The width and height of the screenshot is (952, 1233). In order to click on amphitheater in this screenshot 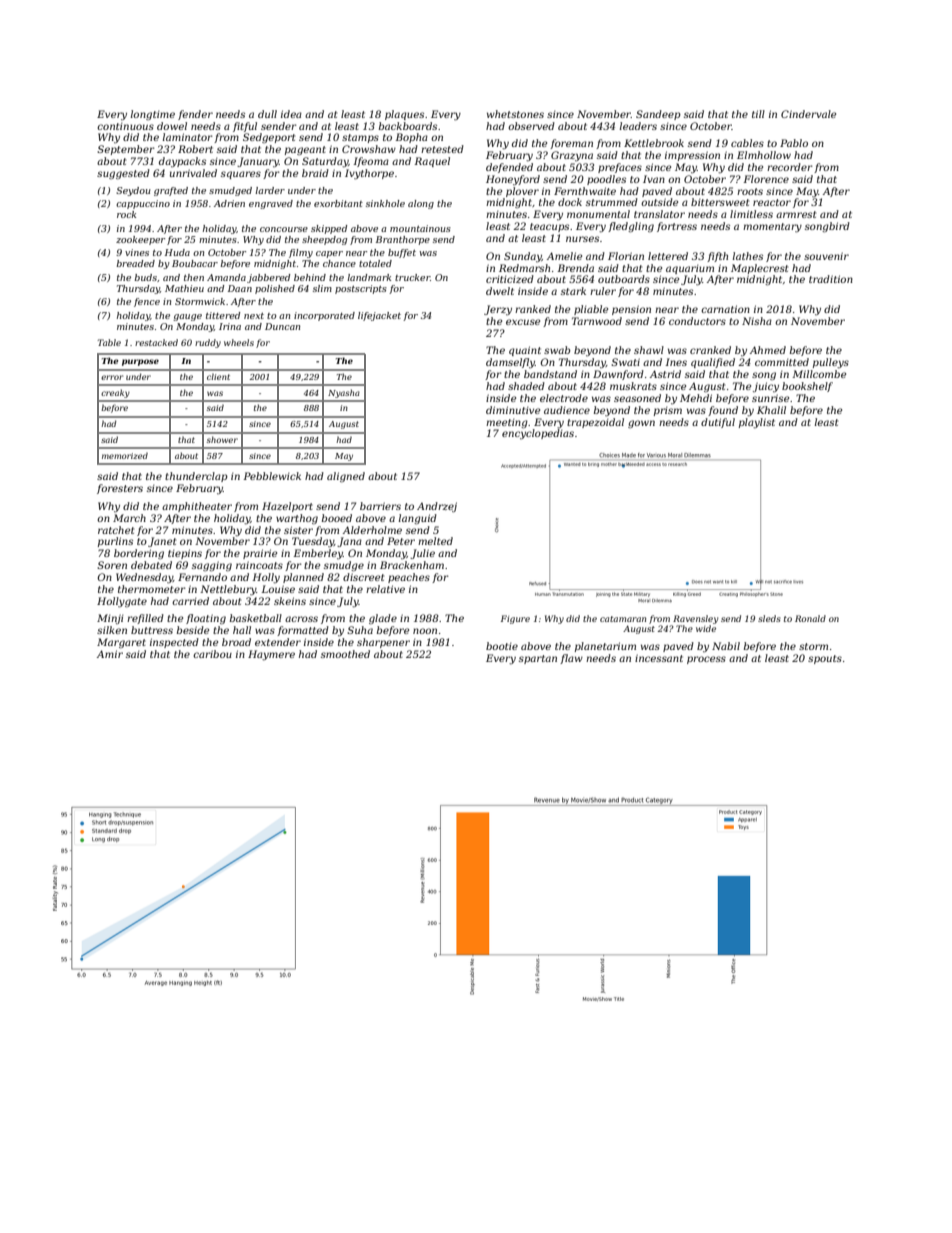, I will do `click(197, 507)`.
